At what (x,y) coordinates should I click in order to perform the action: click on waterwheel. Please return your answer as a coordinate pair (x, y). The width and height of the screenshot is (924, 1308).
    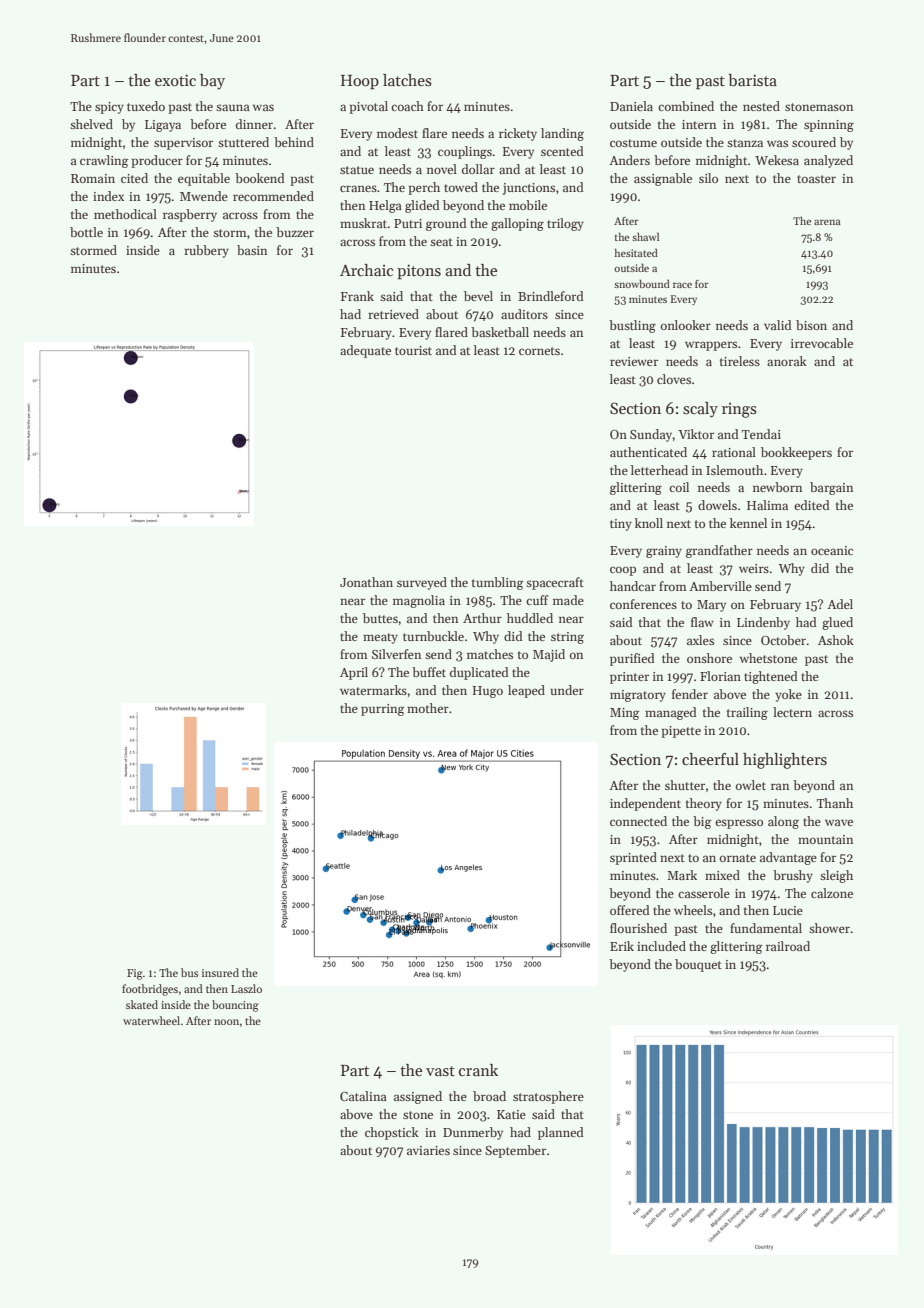
    Looking at the image, I should click on (151, 1020).
